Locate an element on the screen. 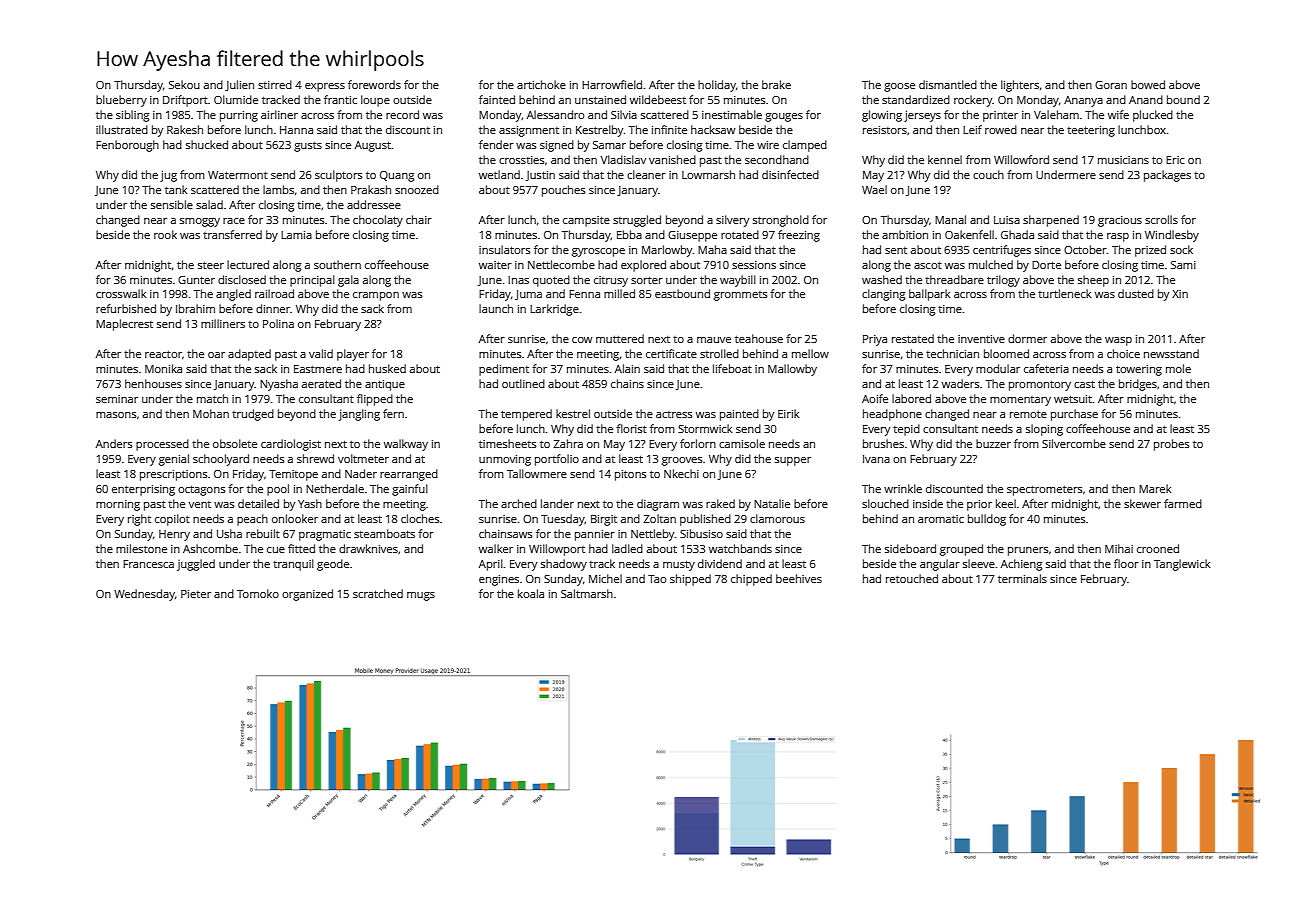 This screenshot has width=1308, height=924. dismantled is located at coordinates (948, 84).
